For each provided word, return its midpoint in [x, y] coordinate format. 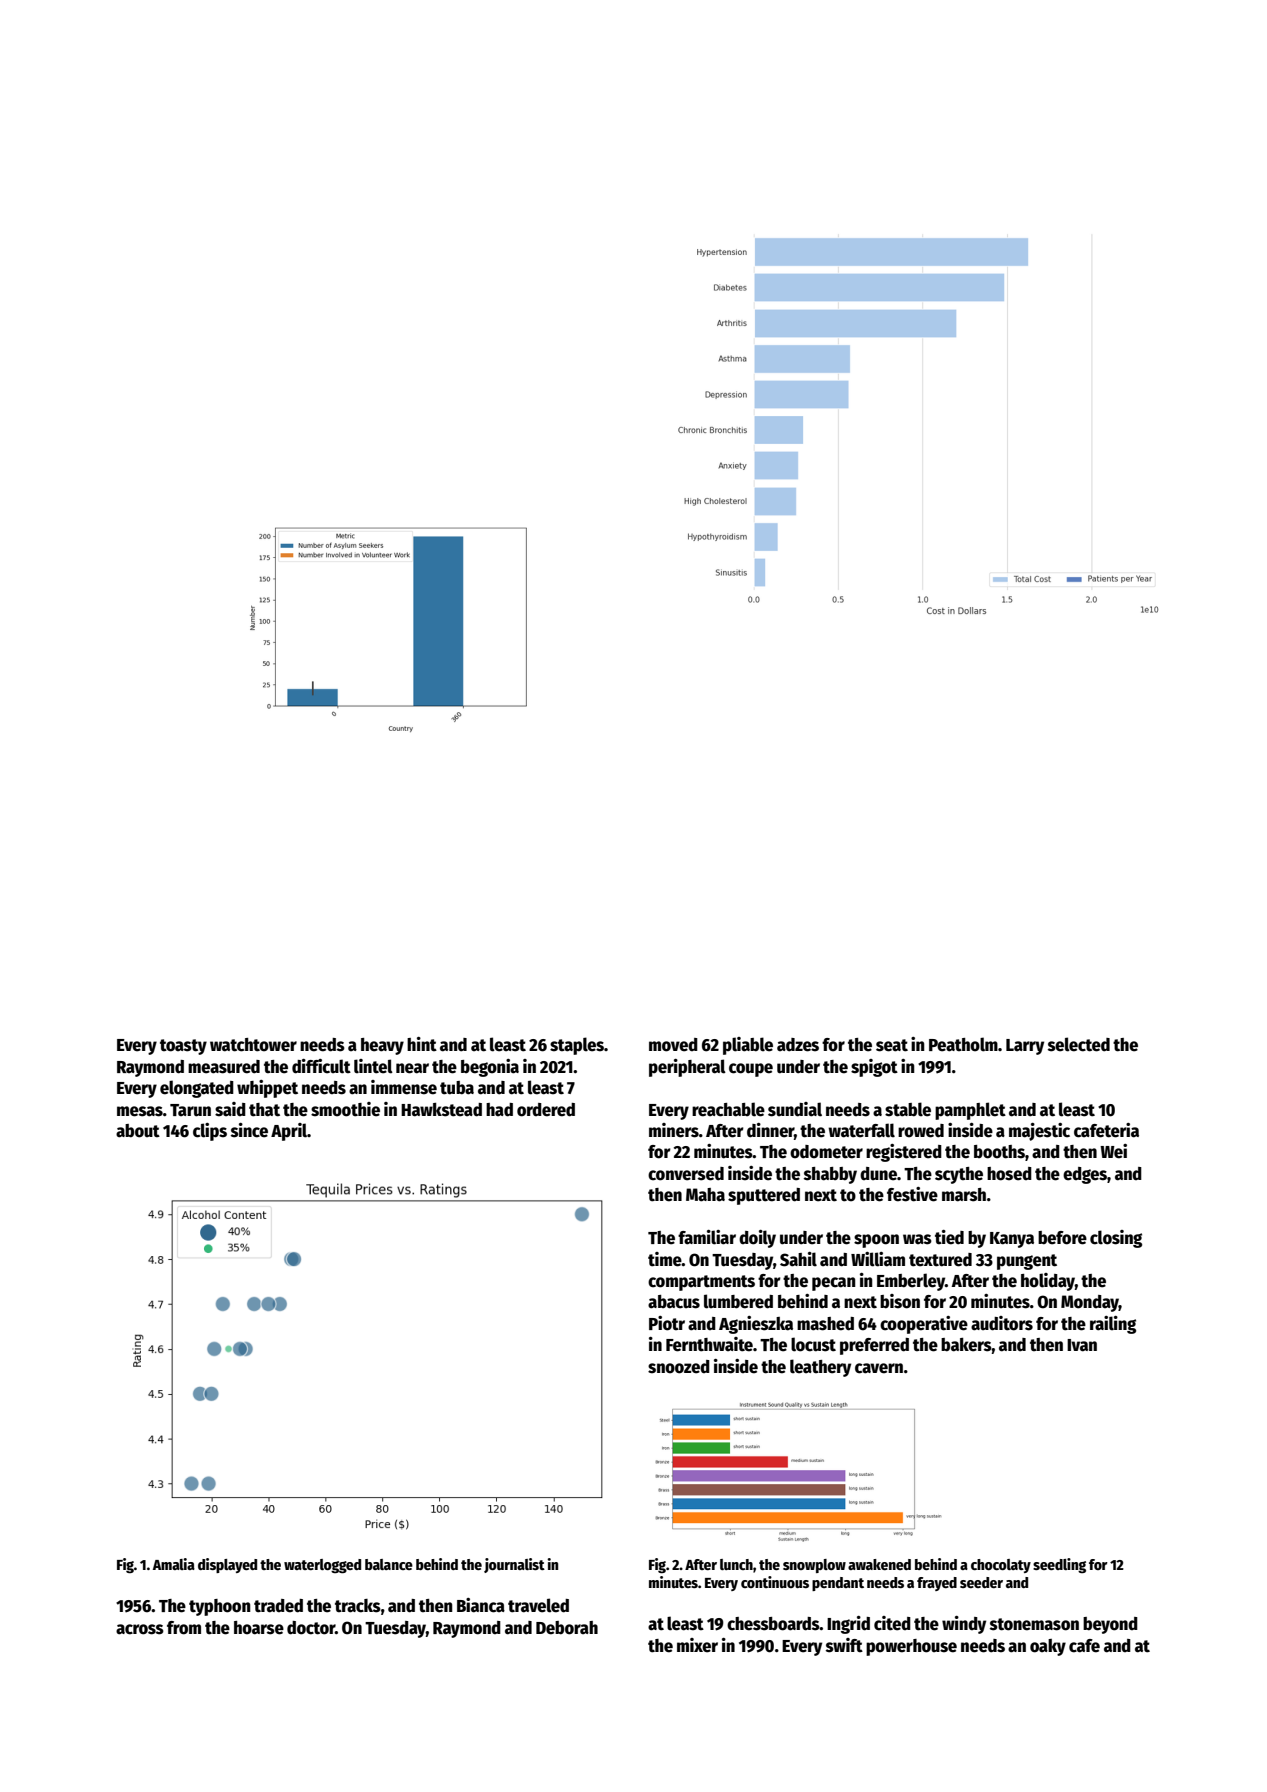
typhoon [220, 1607]
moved [673, 1045]
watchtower [253, 1045]
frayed [937, 1584]
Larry [1025, 1047]
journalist [514, 1565]
